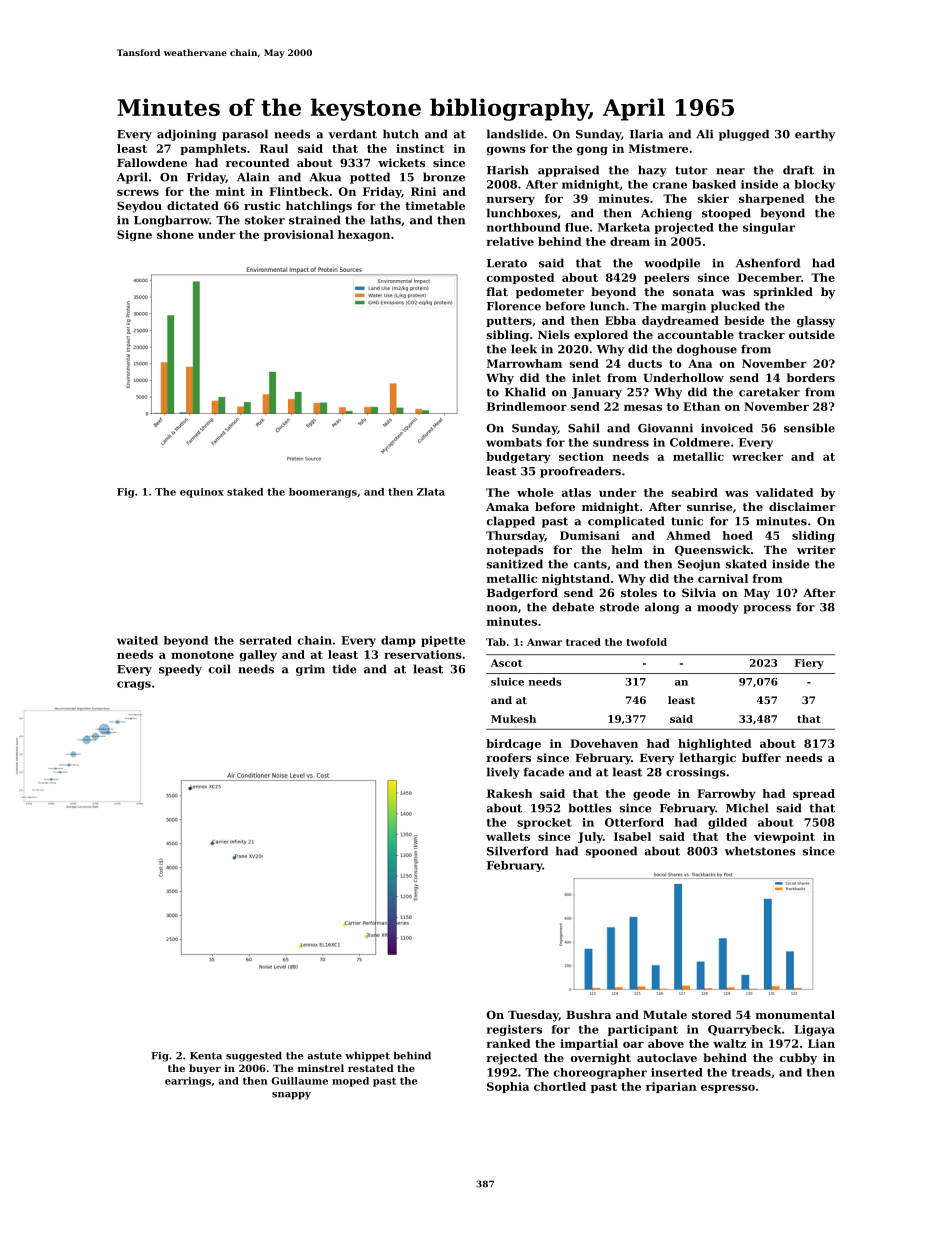 This page has height=1233, width=952. What do you see at coordinates (586, 377) in the page?
I see `inlet` at bounding box center [586, 377].
